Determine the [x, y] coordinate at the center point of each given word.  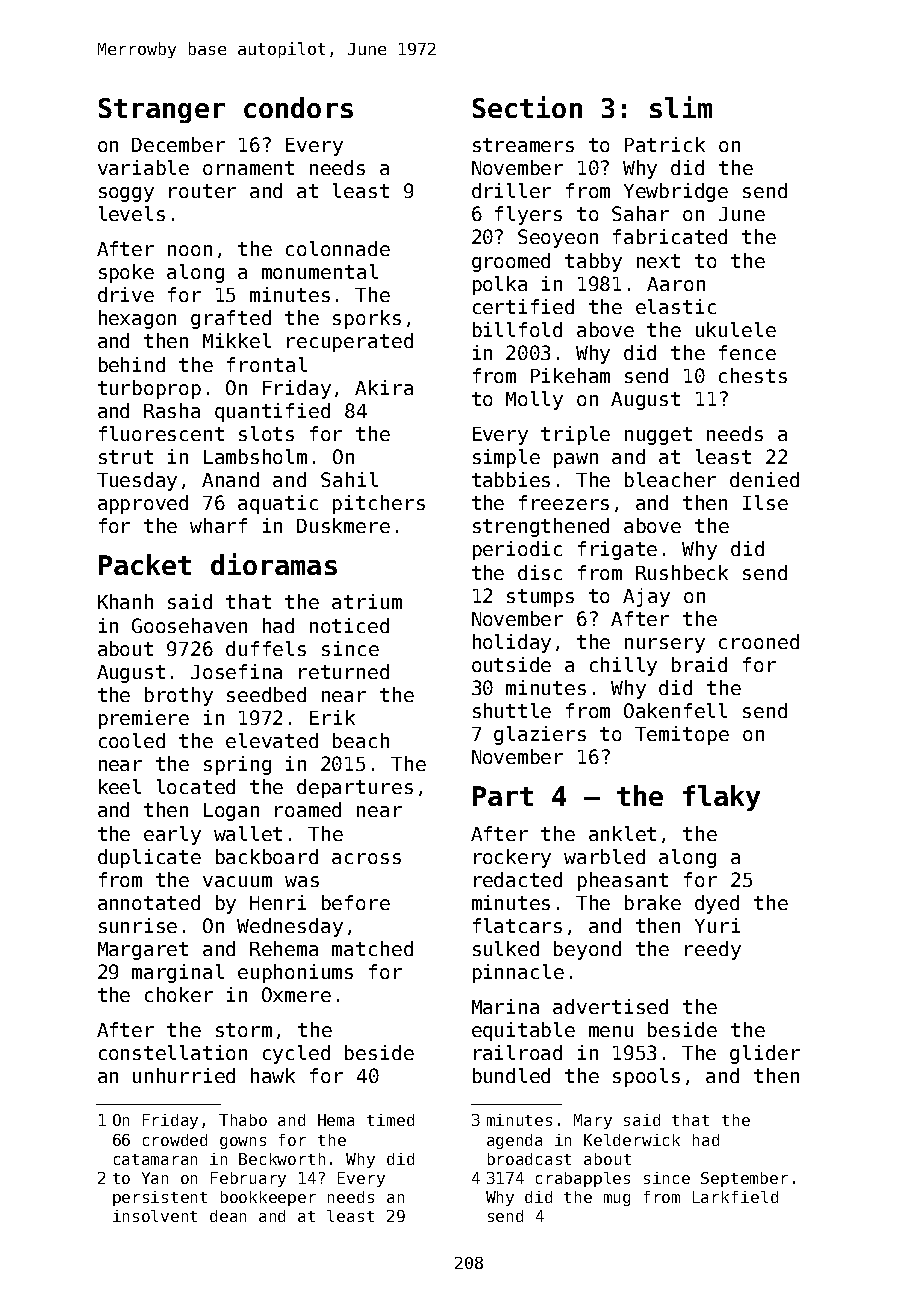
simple [506, 458]
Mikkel [237, 340]
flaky [721, 798]
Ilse [765, 502]
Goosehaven [189, 625]
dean [228, 1216]
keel [120, 786]
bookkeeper [268, 1198]
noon [190, 250]
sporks [367, 319]
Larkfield [735, 1197]
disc [540, 572]
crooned [759, 641]
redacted [518, 879]
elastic [676, 306]
